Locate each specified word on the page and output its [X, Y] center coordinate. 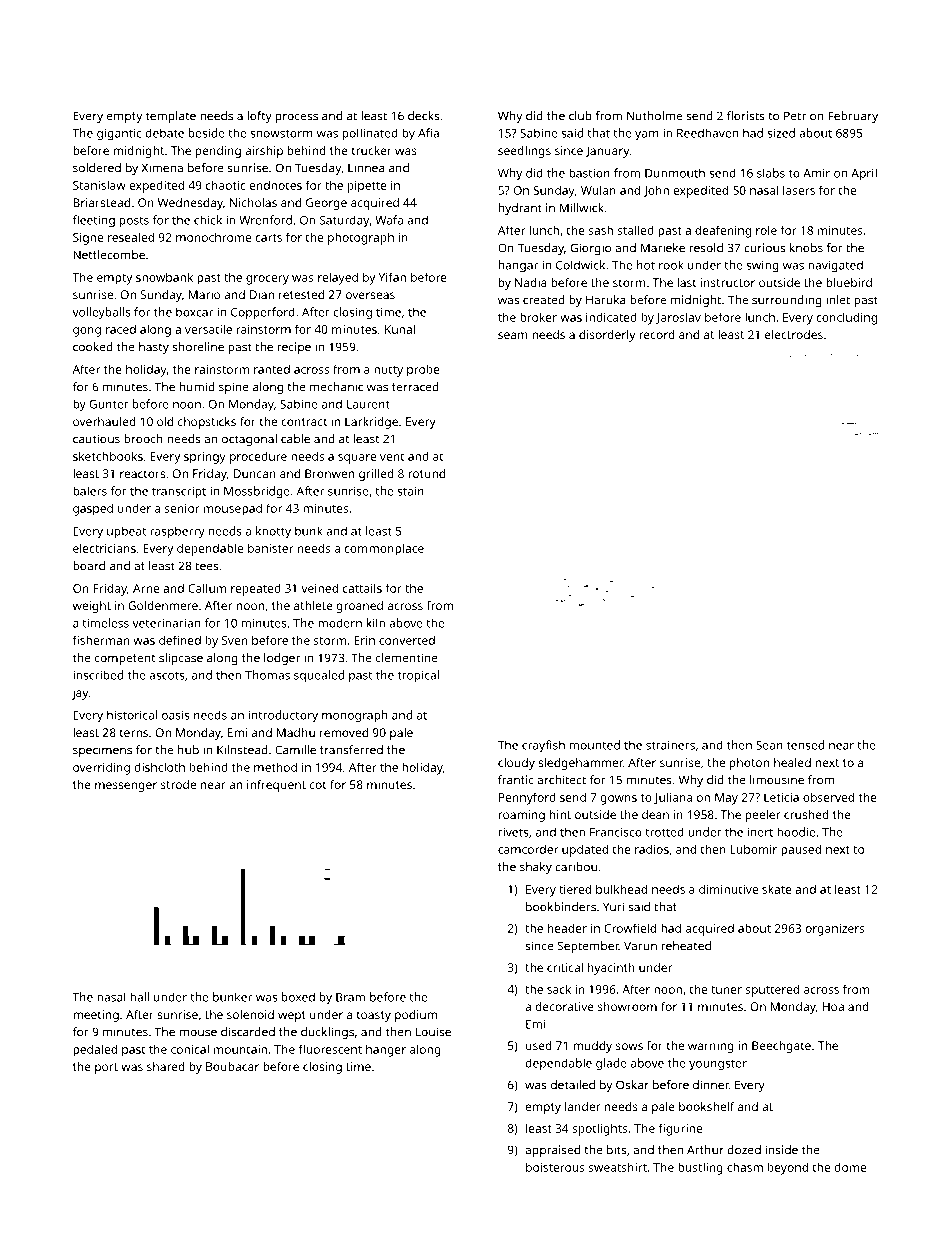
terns [134, 733]
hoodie [796, 832]
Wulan [598, 190]
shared [166, 1066]
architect [561, 780]
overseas [370, 295]
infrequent [276, 786]
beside [207, 133]
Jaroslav [678, 318]
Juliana [673, 798]
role [766, 230]
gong [87, 332]
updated [585, 850]
